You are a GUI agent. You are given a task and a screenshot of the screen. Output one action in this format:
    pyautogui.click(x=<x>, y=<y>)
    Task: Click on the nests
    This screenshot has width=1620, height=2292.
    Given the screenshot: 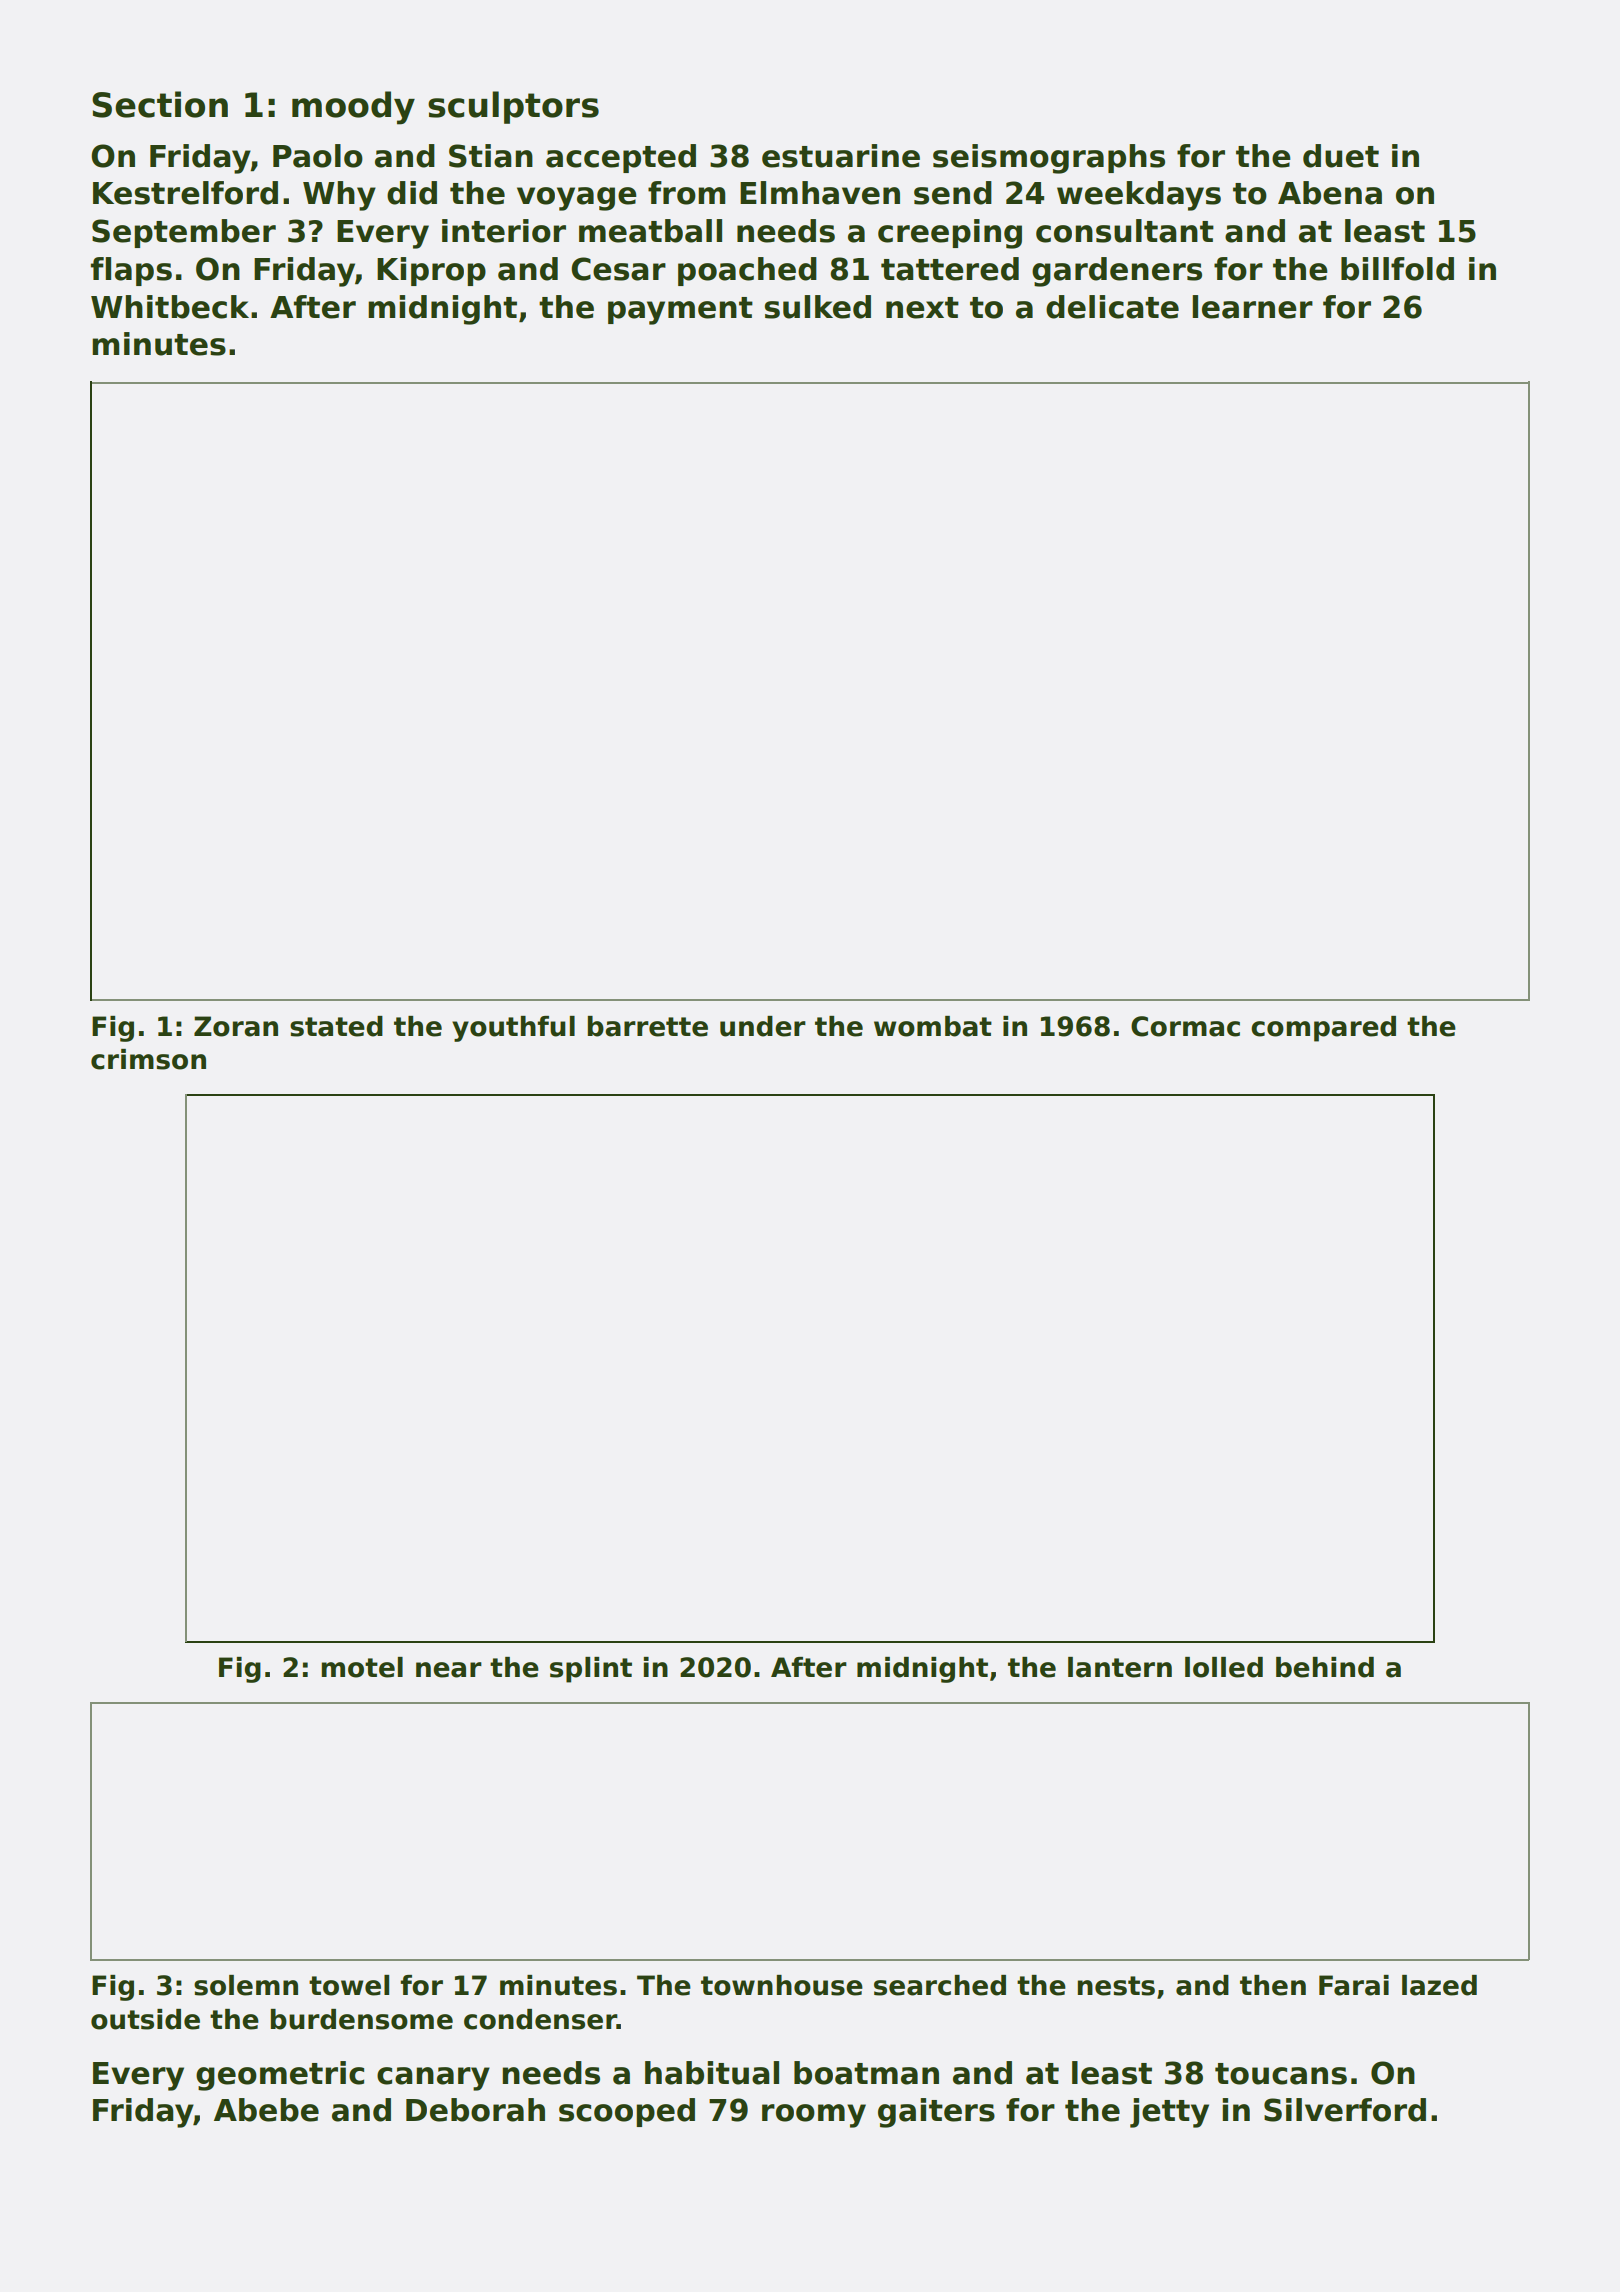 What is the action you would take?
    pyautogui.click(x=1116, y=1986)
